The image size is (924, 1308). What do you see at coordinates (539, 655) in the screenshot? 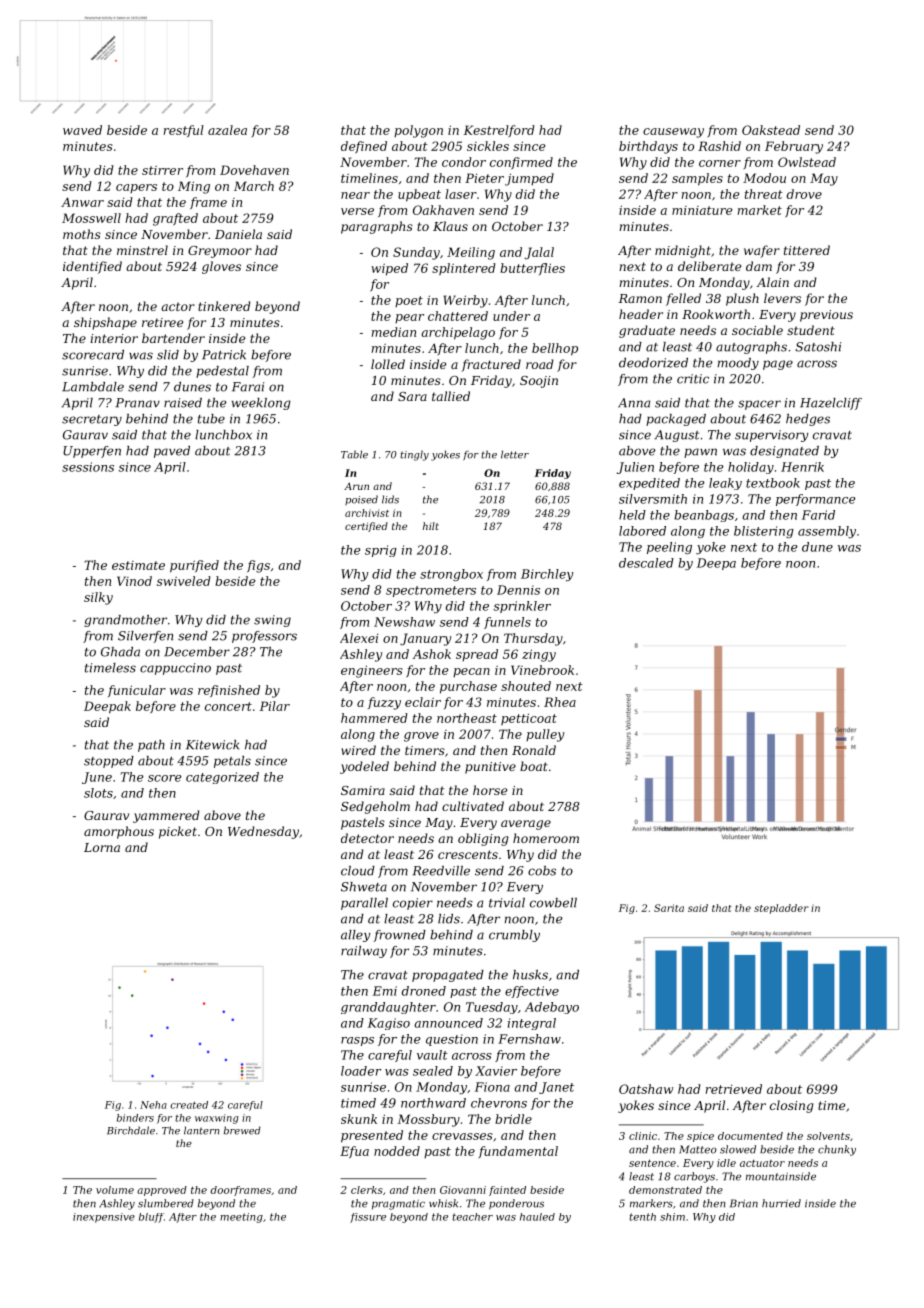
I see `zingy` at bounding box center [539, 655].
